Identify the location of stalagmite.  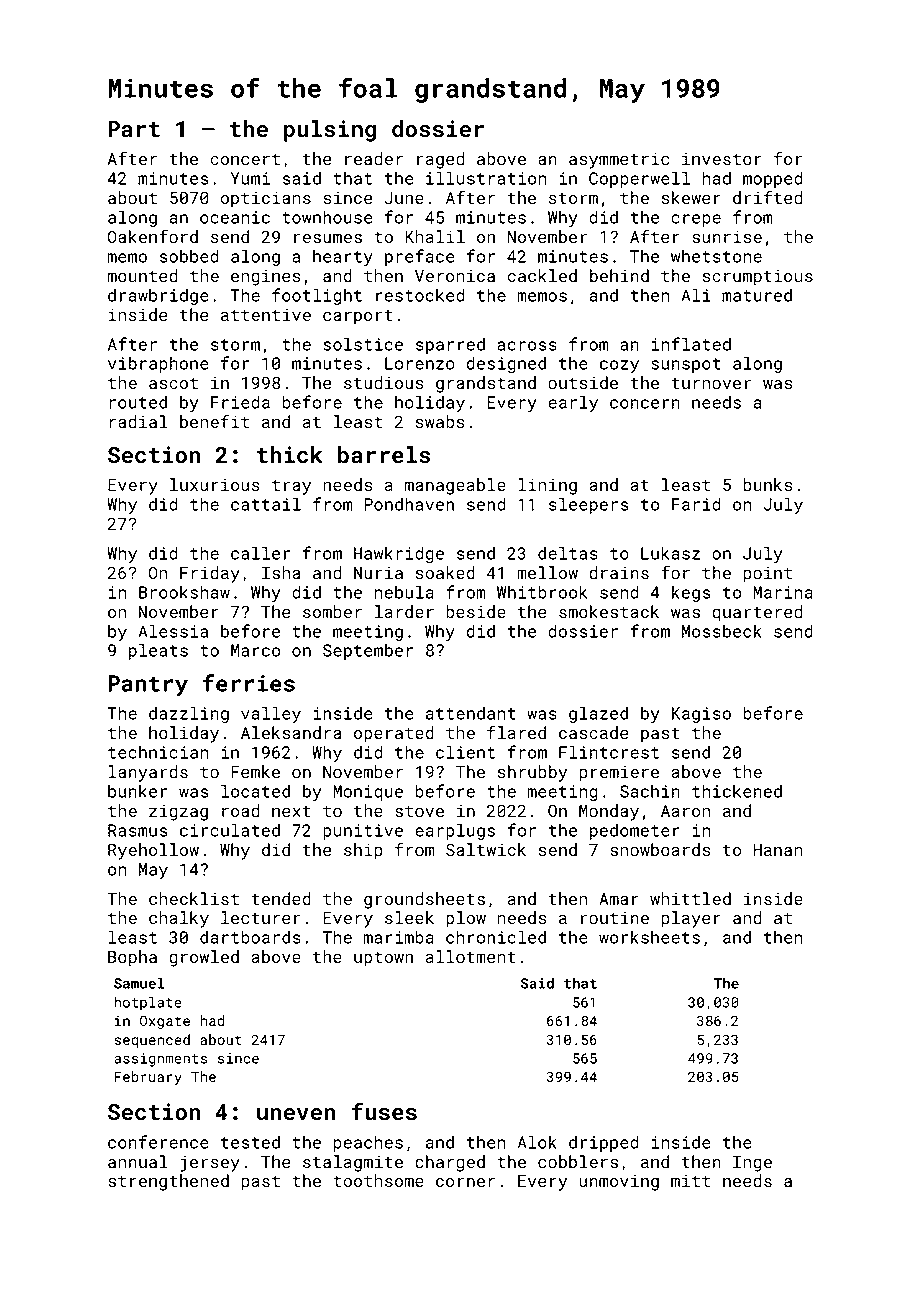
(353, 1163).
